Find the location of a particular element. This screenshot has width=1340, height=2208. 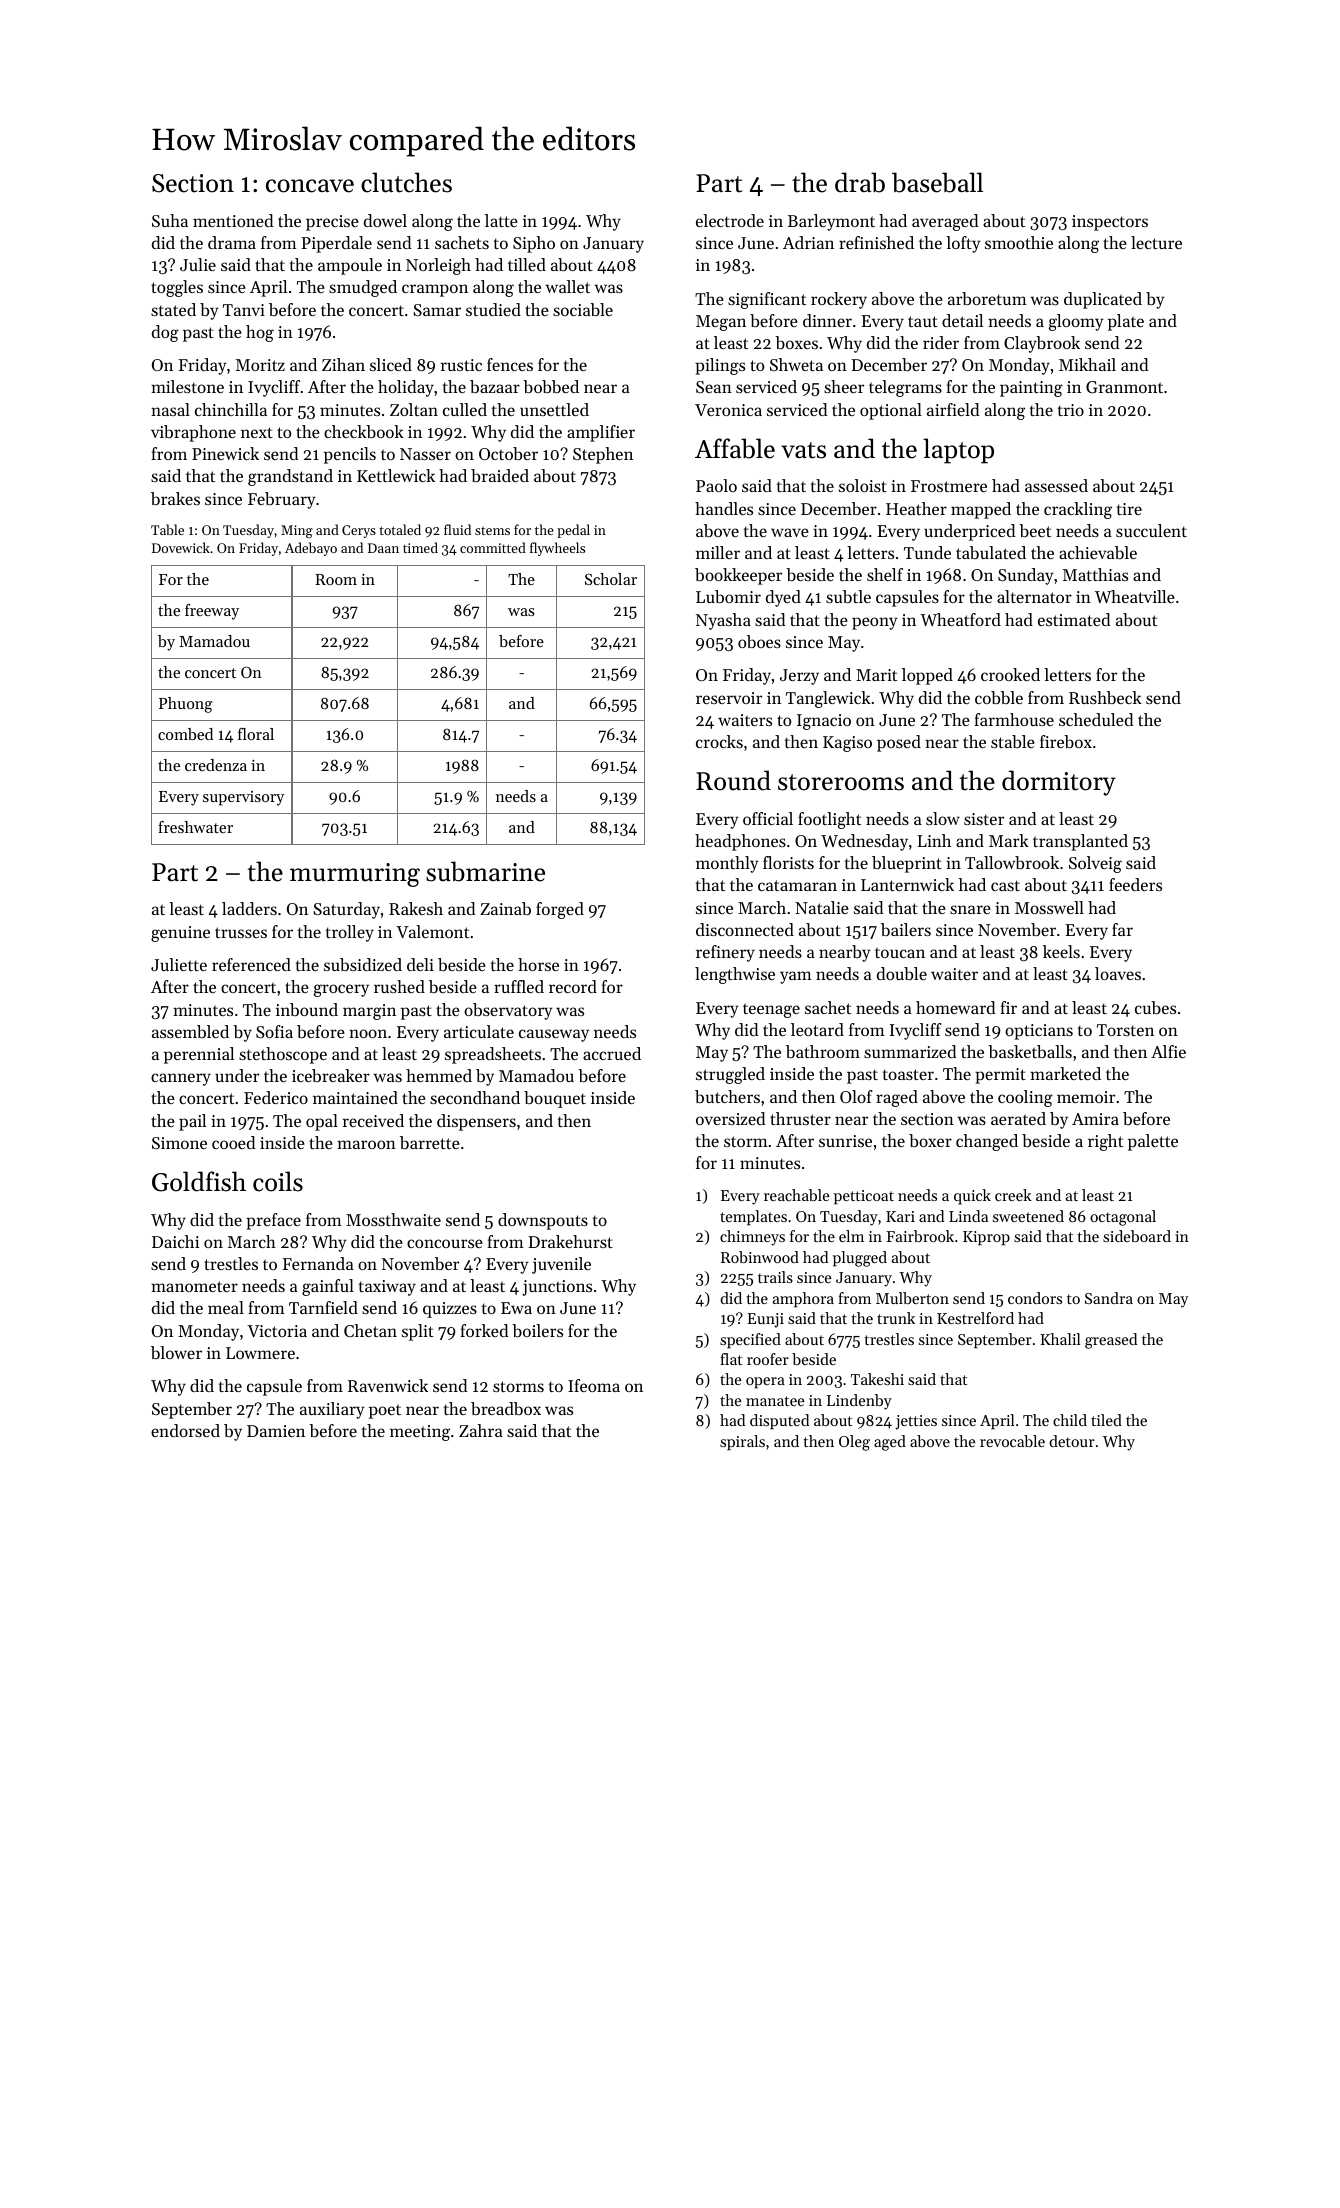

coils is located at coordinates (278, 1181).
